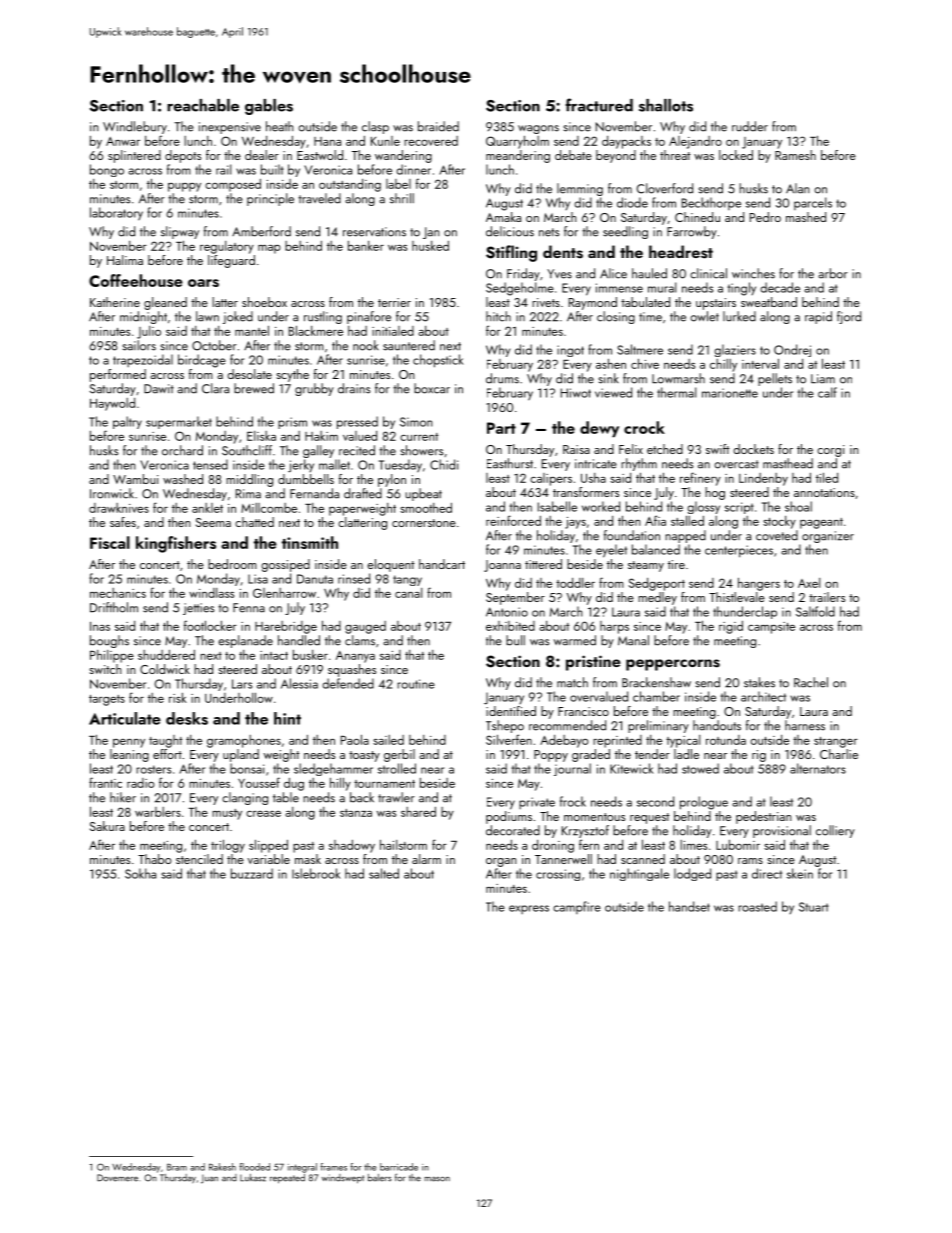 The image size is (952, 1233). I want to click on handset, so click(689, 906).
